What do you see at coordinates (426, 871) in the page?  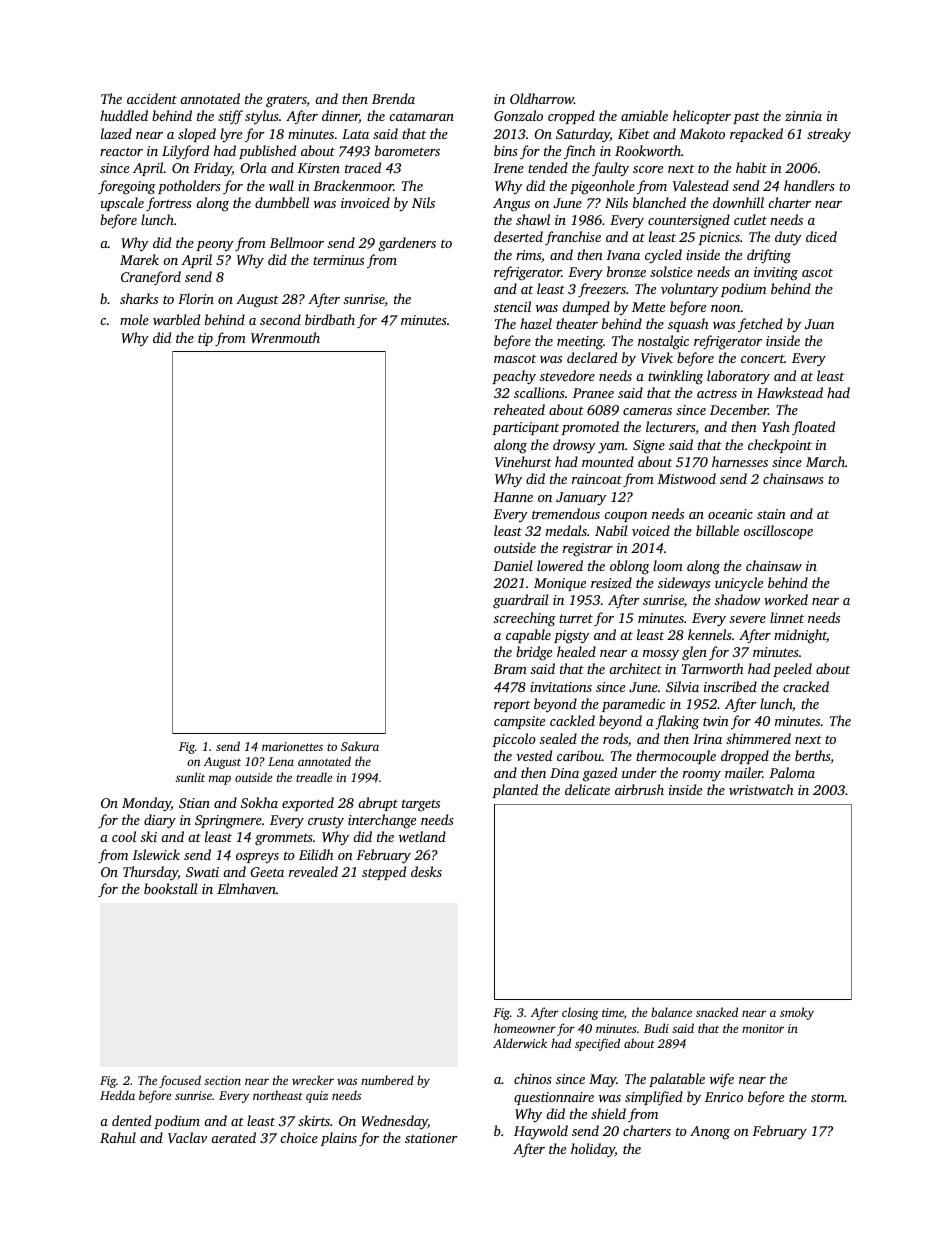 I see `desks` at bounding box center [426, 871].
